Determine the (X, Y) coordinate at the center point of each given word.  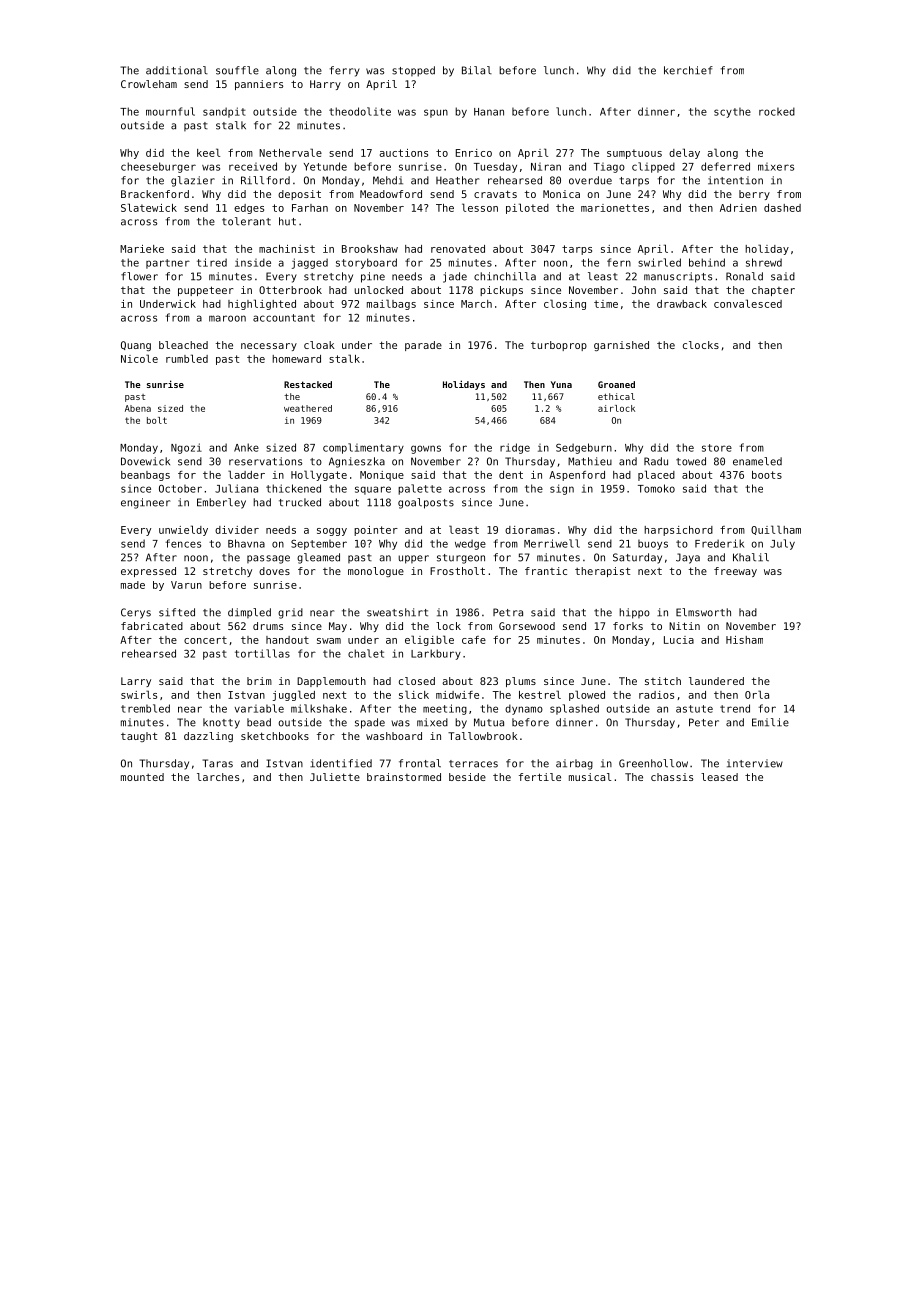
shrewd (764, 262)
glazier (193, 181)
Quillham (776, 530)
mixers (776, 167)
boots (767, 475)
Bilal (477, 70)
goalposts (426, 503)
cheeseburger (158, 167)
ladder (246, 474)
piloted (527, 208)
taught (139, 737)
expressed (148, 572)
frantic (546, 571)
